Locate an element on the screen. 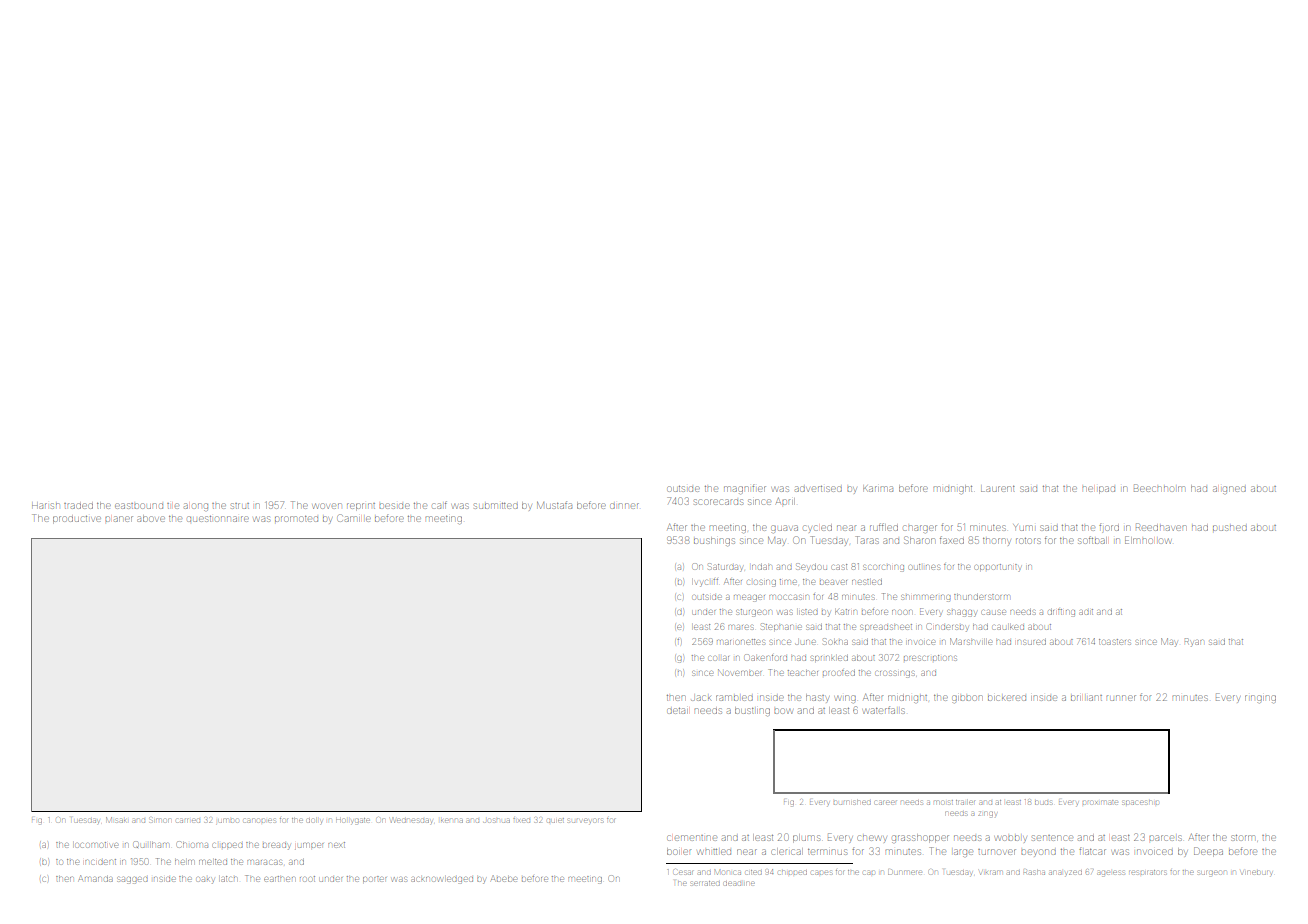  aligned is located at coordinates (1229, 490).
